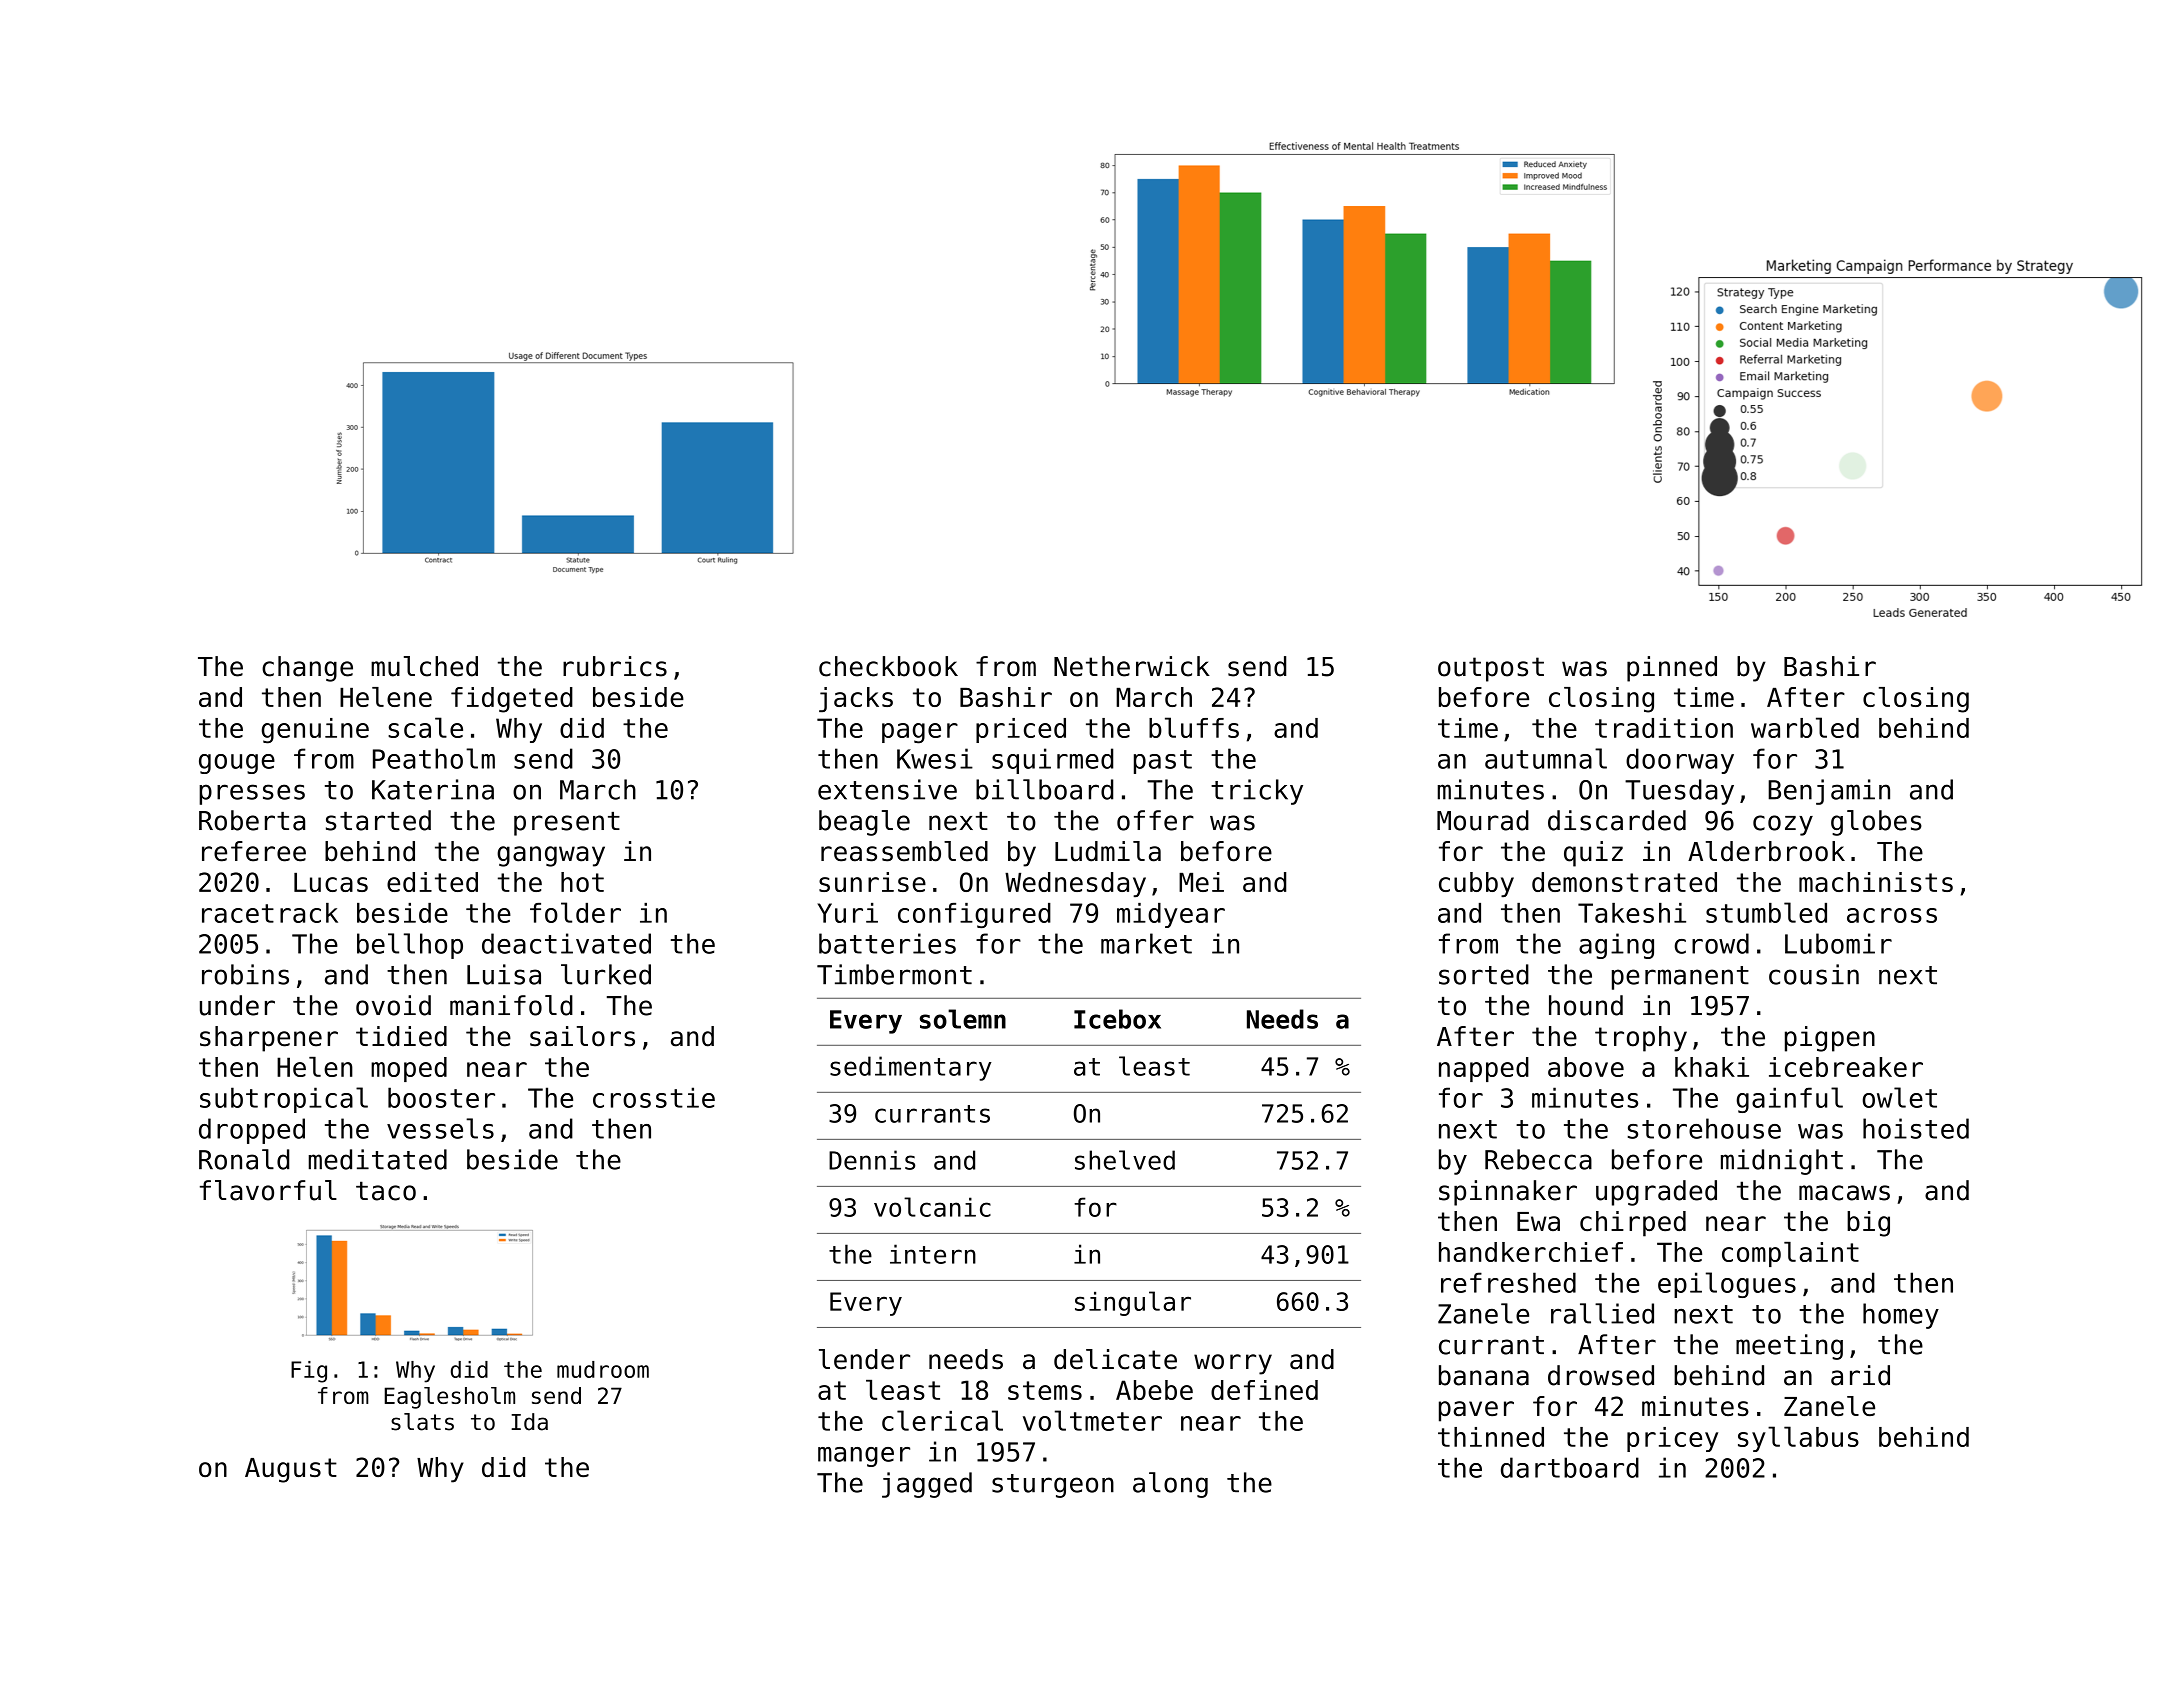  I want to click on jagged, so click(927, 1485).
